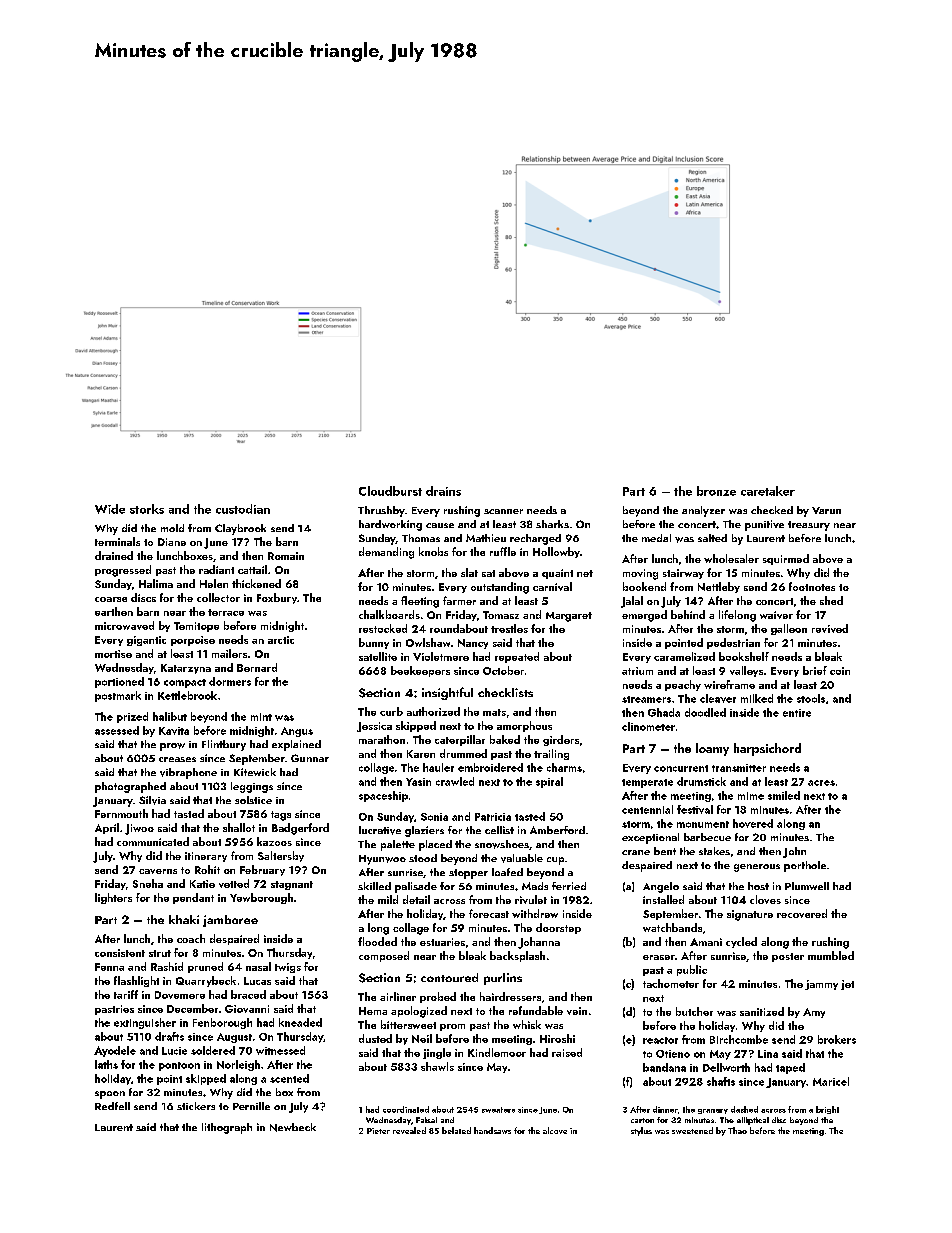 The height and width of the screenshot is (1233, 952). What do you see at coordinates (646, 699) in the screenshot?
I see `streamers` at bounding box center [646, 699].
